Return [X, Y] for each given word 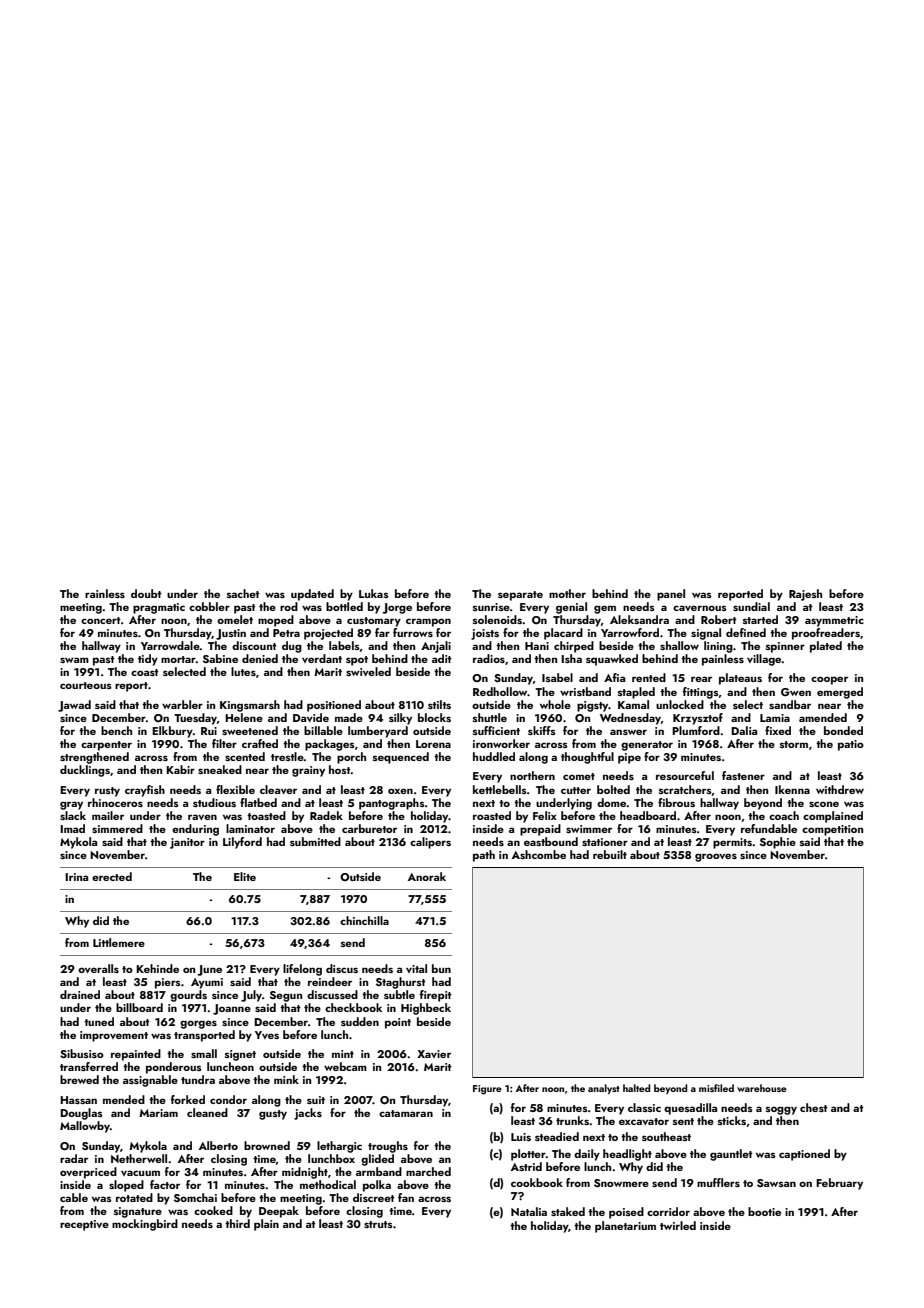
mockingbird [145, 1225]
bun [441, 968]
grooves [716, 857]
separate [520, 596]
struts [378, 1224]
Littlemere [119, 942]
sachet [243, 593]
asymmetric [834, 621]
